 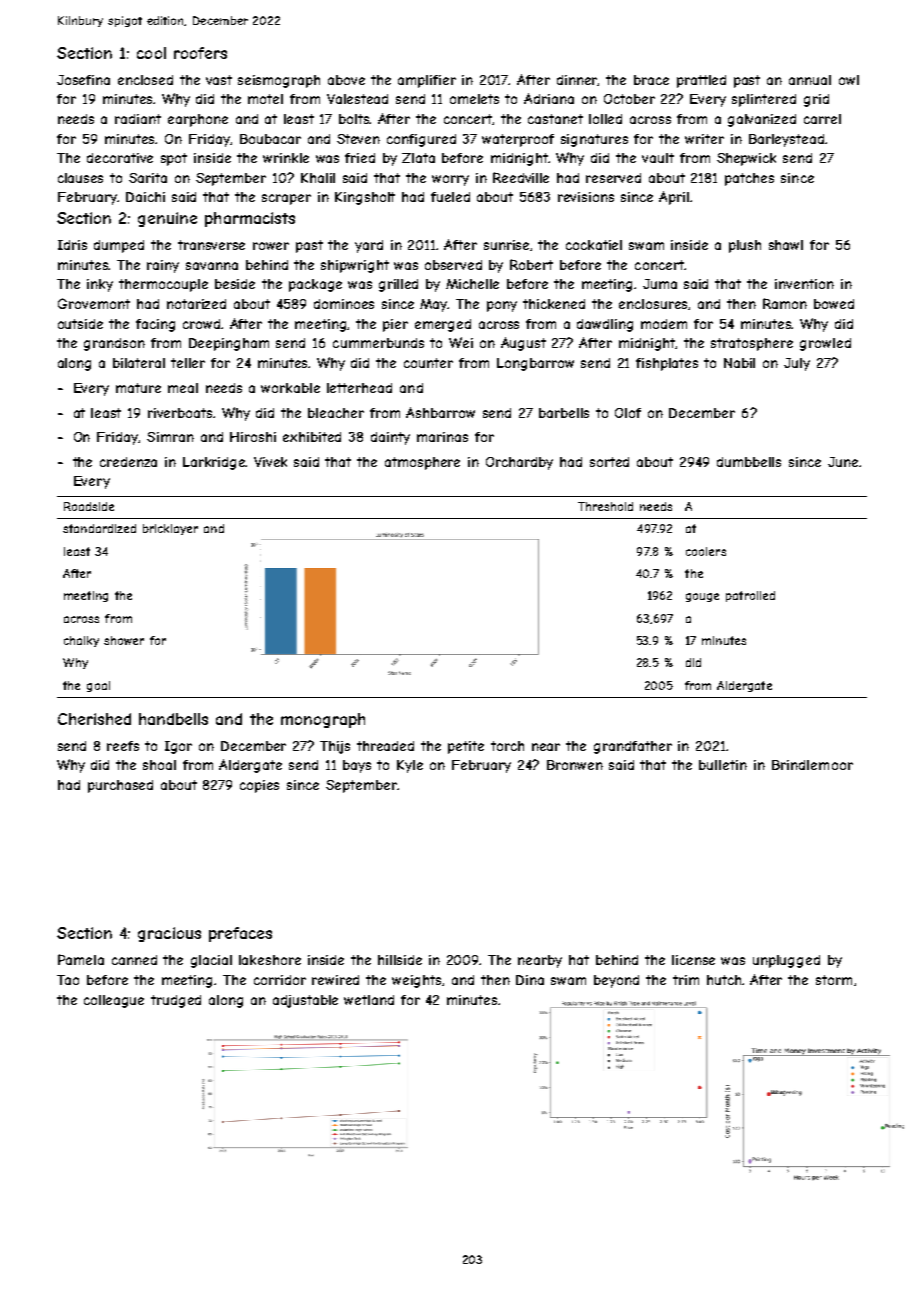 What do you see at coordinates (822, 119) in the screenshot?
I see `carrel` at bounding box center [822, 119].
